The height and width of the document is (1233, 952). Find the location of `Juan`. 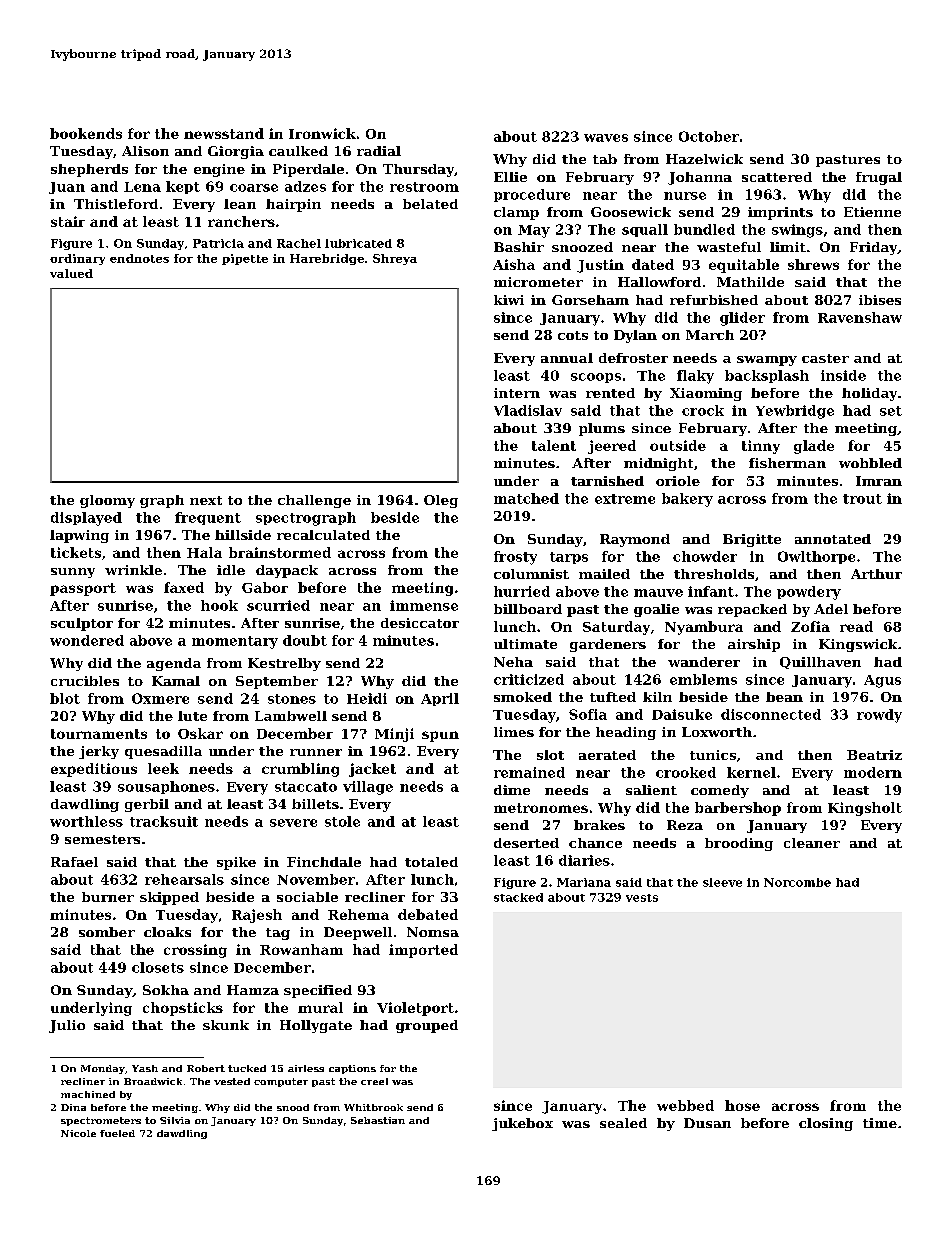

Juan is located at coordinates (67, 188).
